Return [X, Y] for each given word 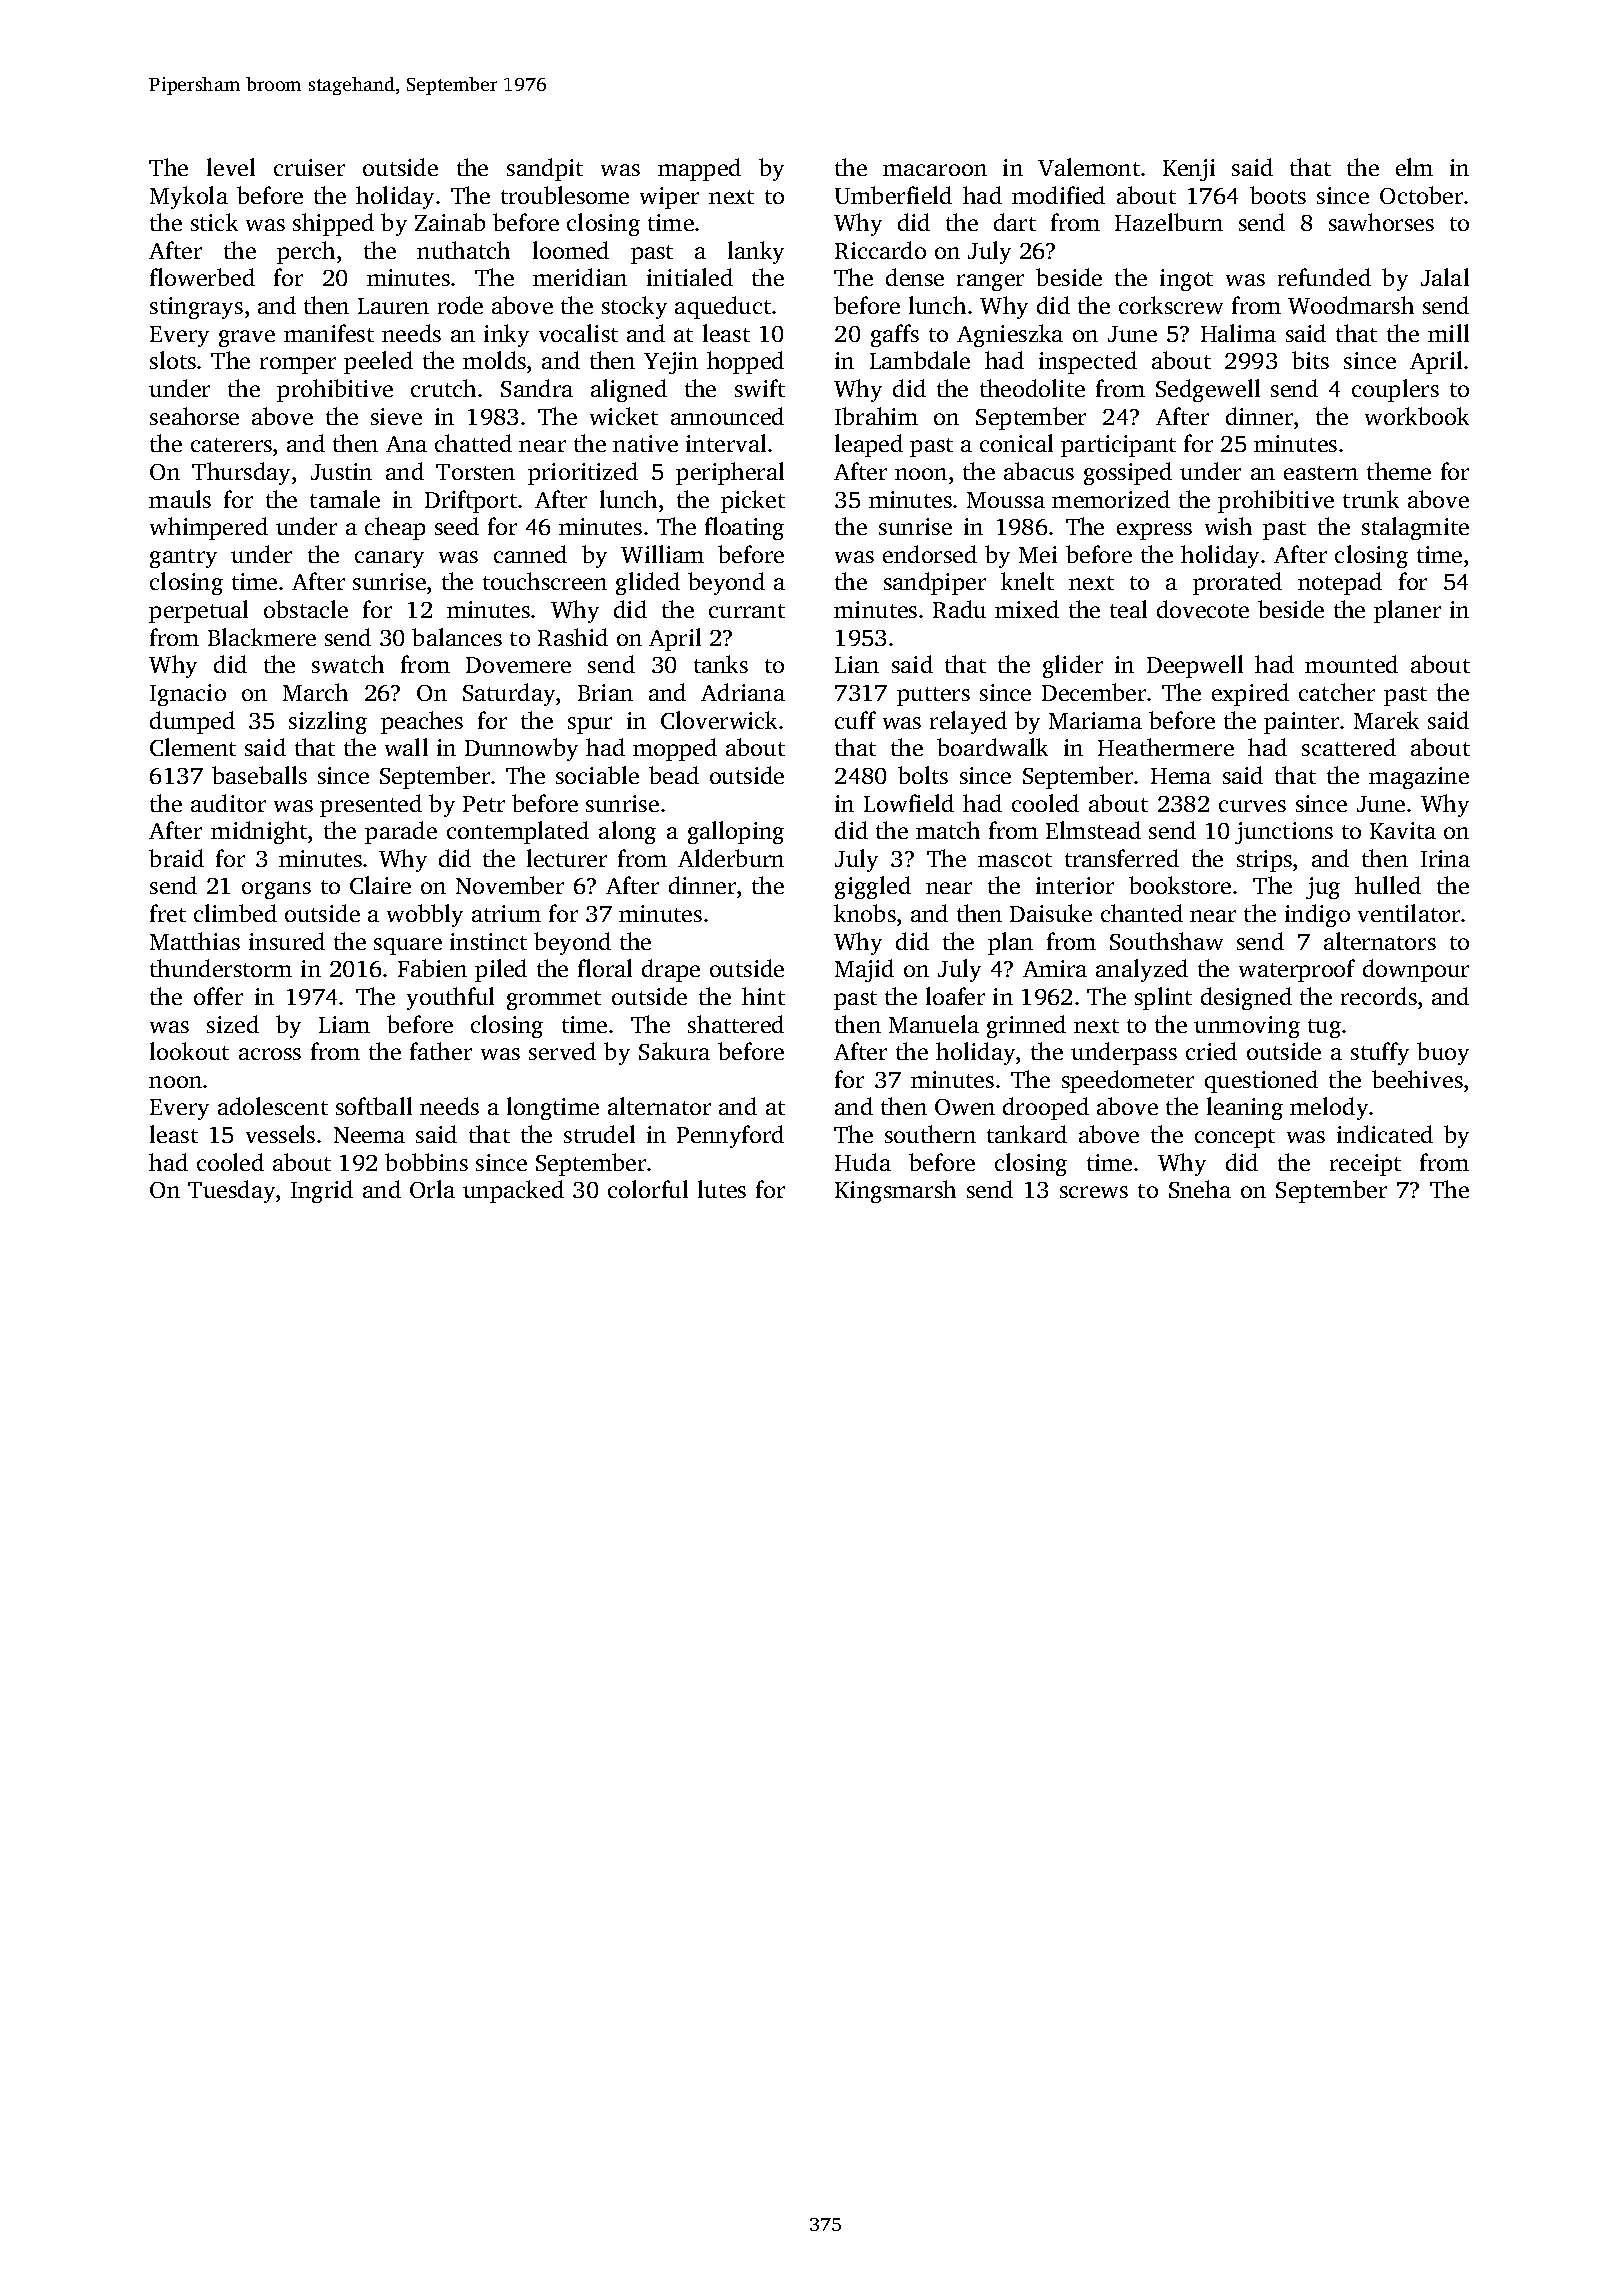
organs [276, 890]
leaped [869, 445]
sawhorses [1381, 222]
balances [457, 637]
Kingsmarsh [895, 1191]
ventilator [1409, 913]
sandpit [545, 169]
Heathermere [1166, 747]
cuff [855, 720]
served [562, 1051]
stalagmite [1415, 528]
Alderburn [731, 858]
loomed [571, 250]
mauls [180, 499]
